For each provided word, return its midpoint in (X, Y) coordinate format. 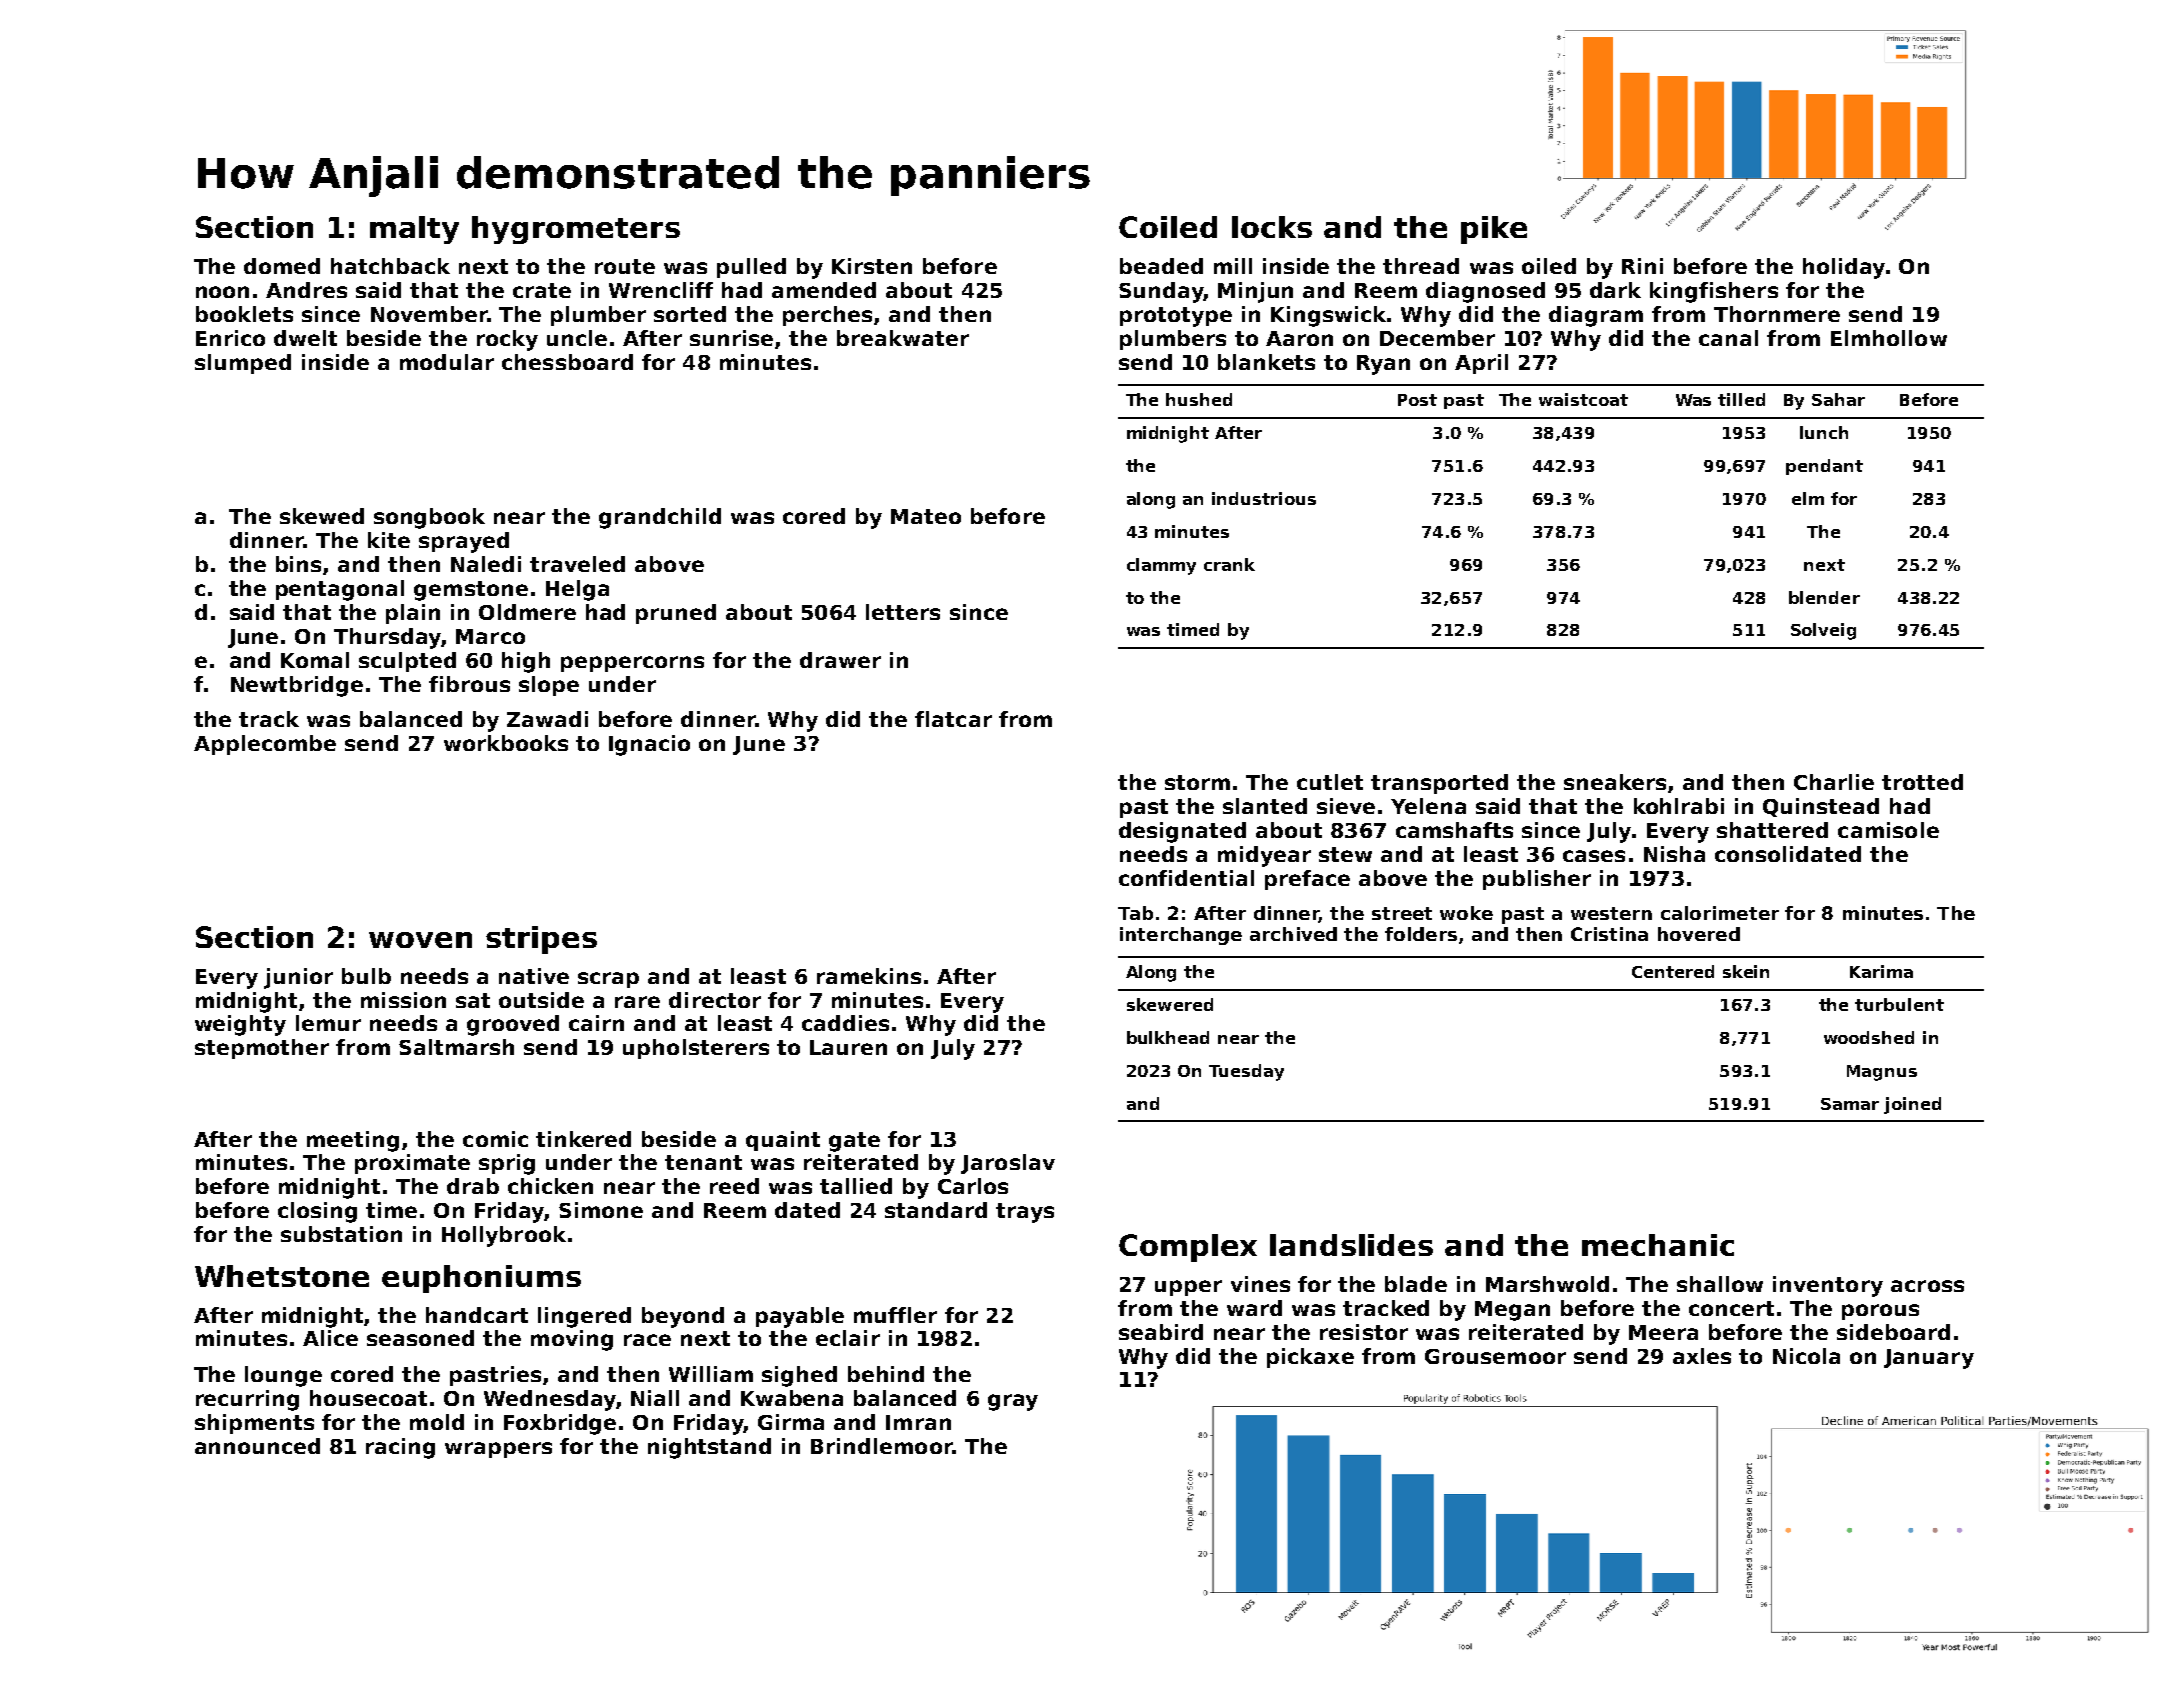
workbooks (506, 743)
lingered (584, 1317)
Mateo (926, 516)
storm (1197, 782)
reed (734, 1186)
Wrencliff (661, 290)
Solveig (1823, 631)
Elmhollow (1889, 338)
